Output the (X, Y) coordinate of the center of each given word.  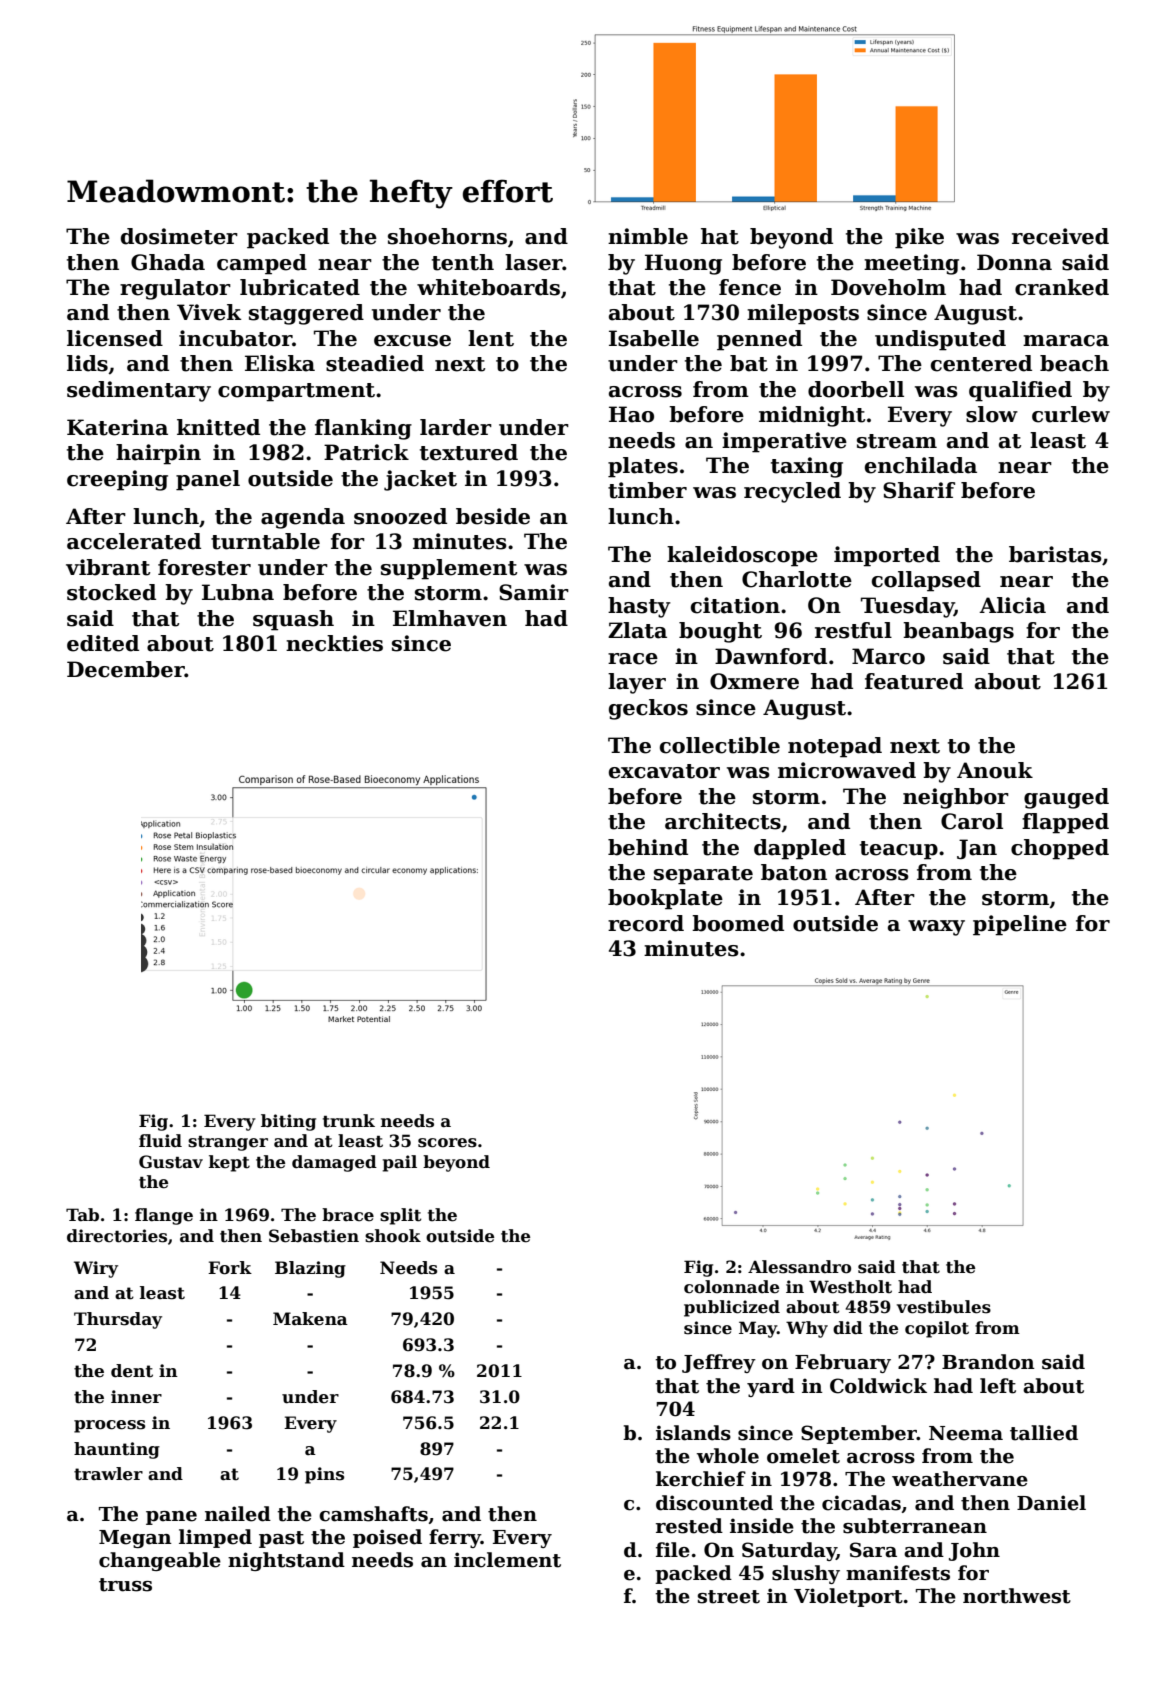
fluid (160, 1141)
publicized (732, 1308)
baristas (1055, 554)
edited (103, 643)
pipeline (1020, 925)
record (646, 923)
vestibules (944, 1307)
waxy (936, 928)
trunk (349, 1121)
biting (288, 1122)
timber (647, 490)
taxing (807, 467)
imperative (784, 442)
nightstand (286, 1561)
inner (136, 1397)
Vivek (209, 312)
